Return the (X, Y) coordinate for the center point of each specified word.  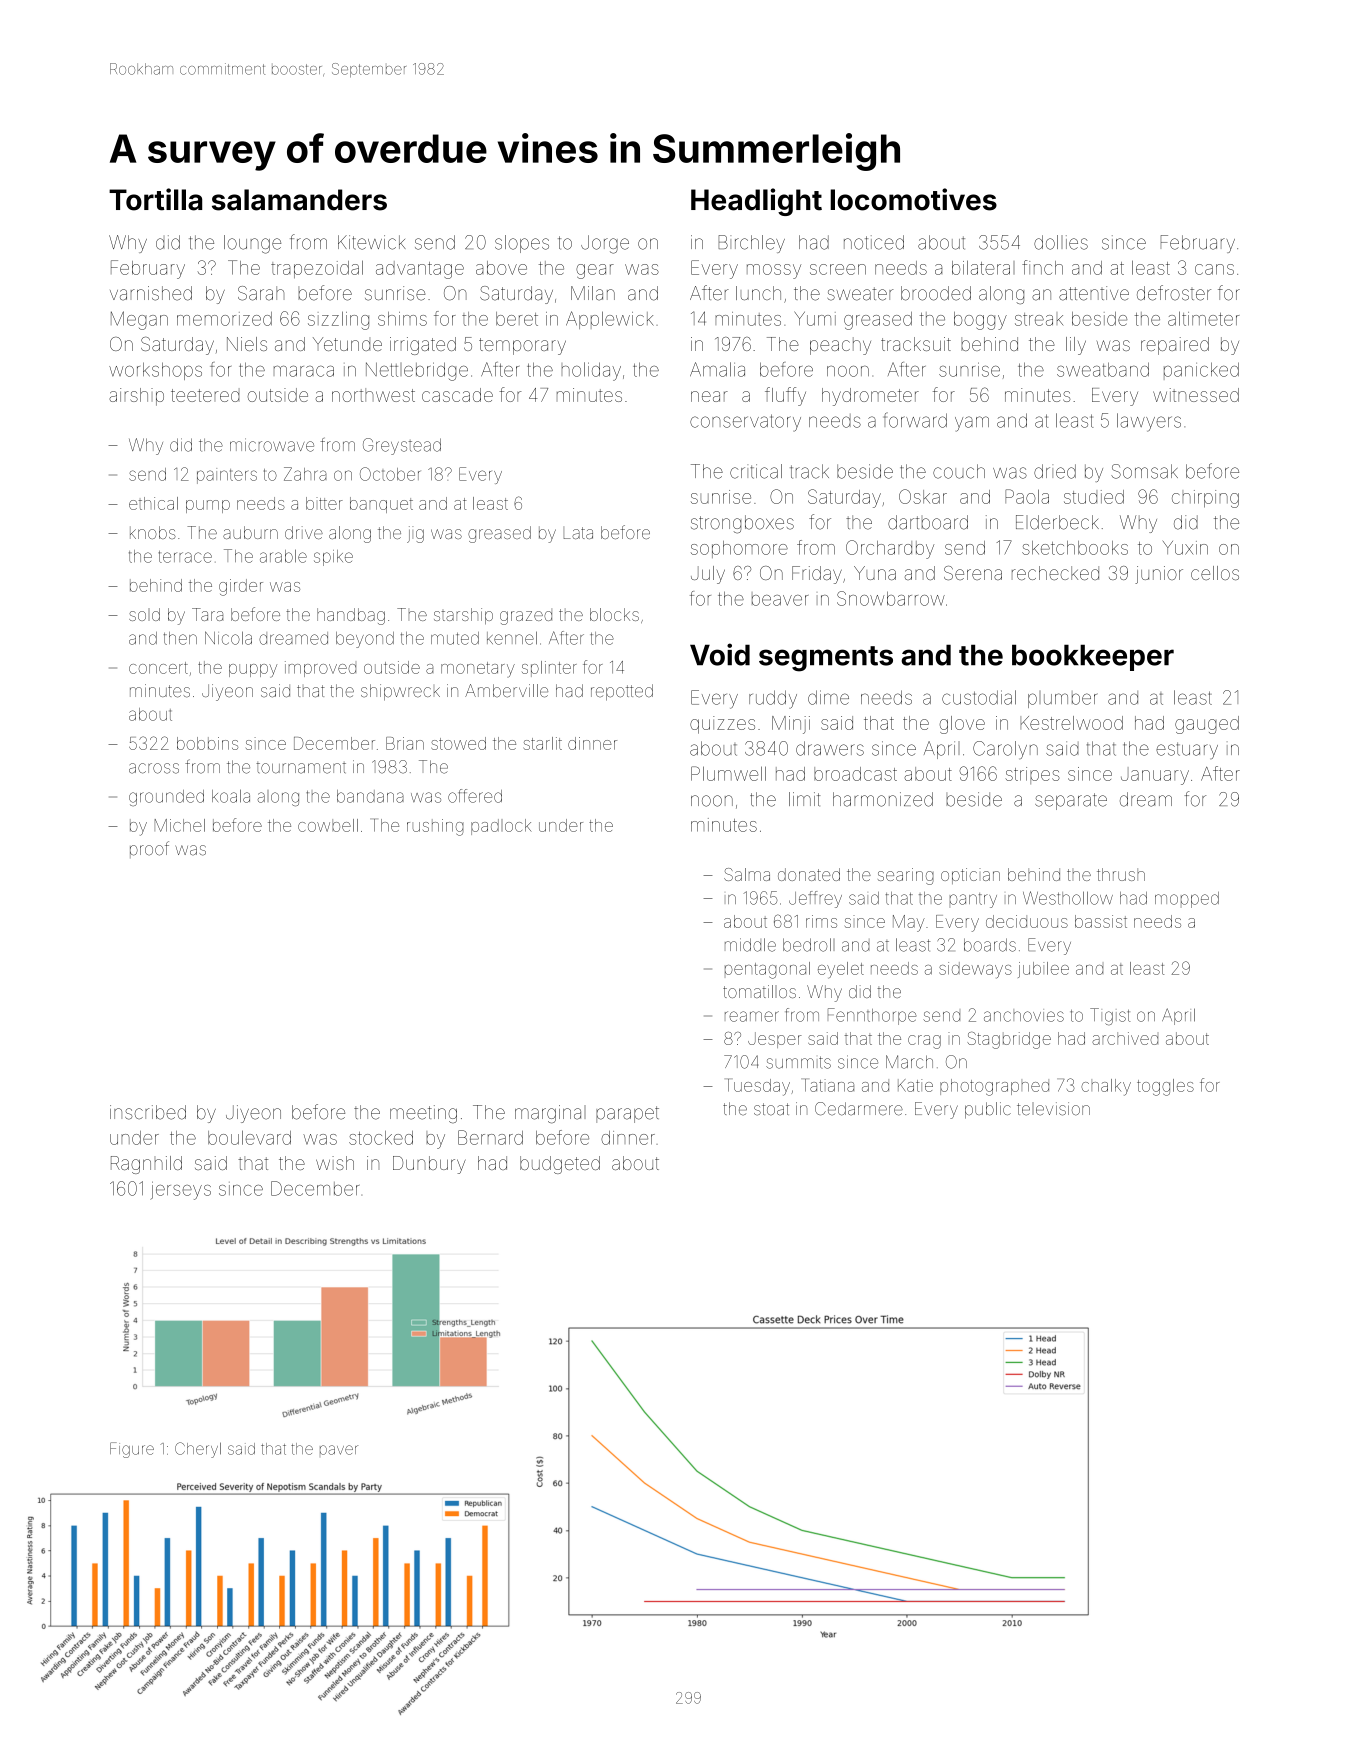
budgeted (560, 1165)
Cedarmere (859, 1109)
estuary (1187, 750)
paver (339, 1450)
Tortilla (155, 199)
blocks (614, 614)
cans (1214, 269)
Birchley (751, 244)
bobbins (207, 743)
